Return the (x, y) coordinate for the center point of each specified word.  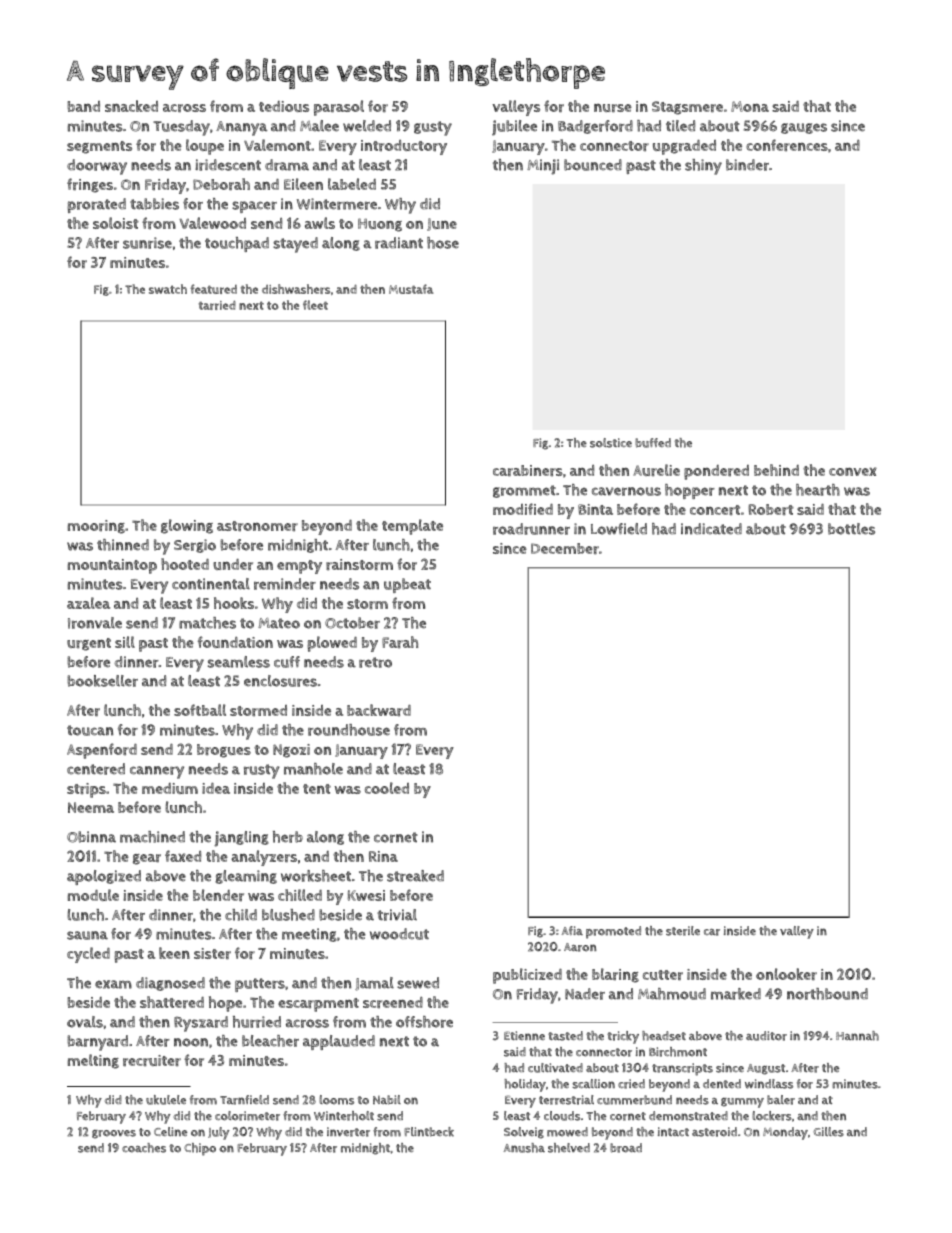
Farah (400, 642)
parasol (339, 108)
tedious (284, 106)
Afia (572, 930)
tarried (217, 305)
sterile (683, 931)
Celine (170, 1131)
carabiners (528, 471)
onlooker (786, 974)
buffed (653, 443)
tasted (565, 1036)
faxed (183, 856)
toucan (90, 730)
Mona (750, 106)
